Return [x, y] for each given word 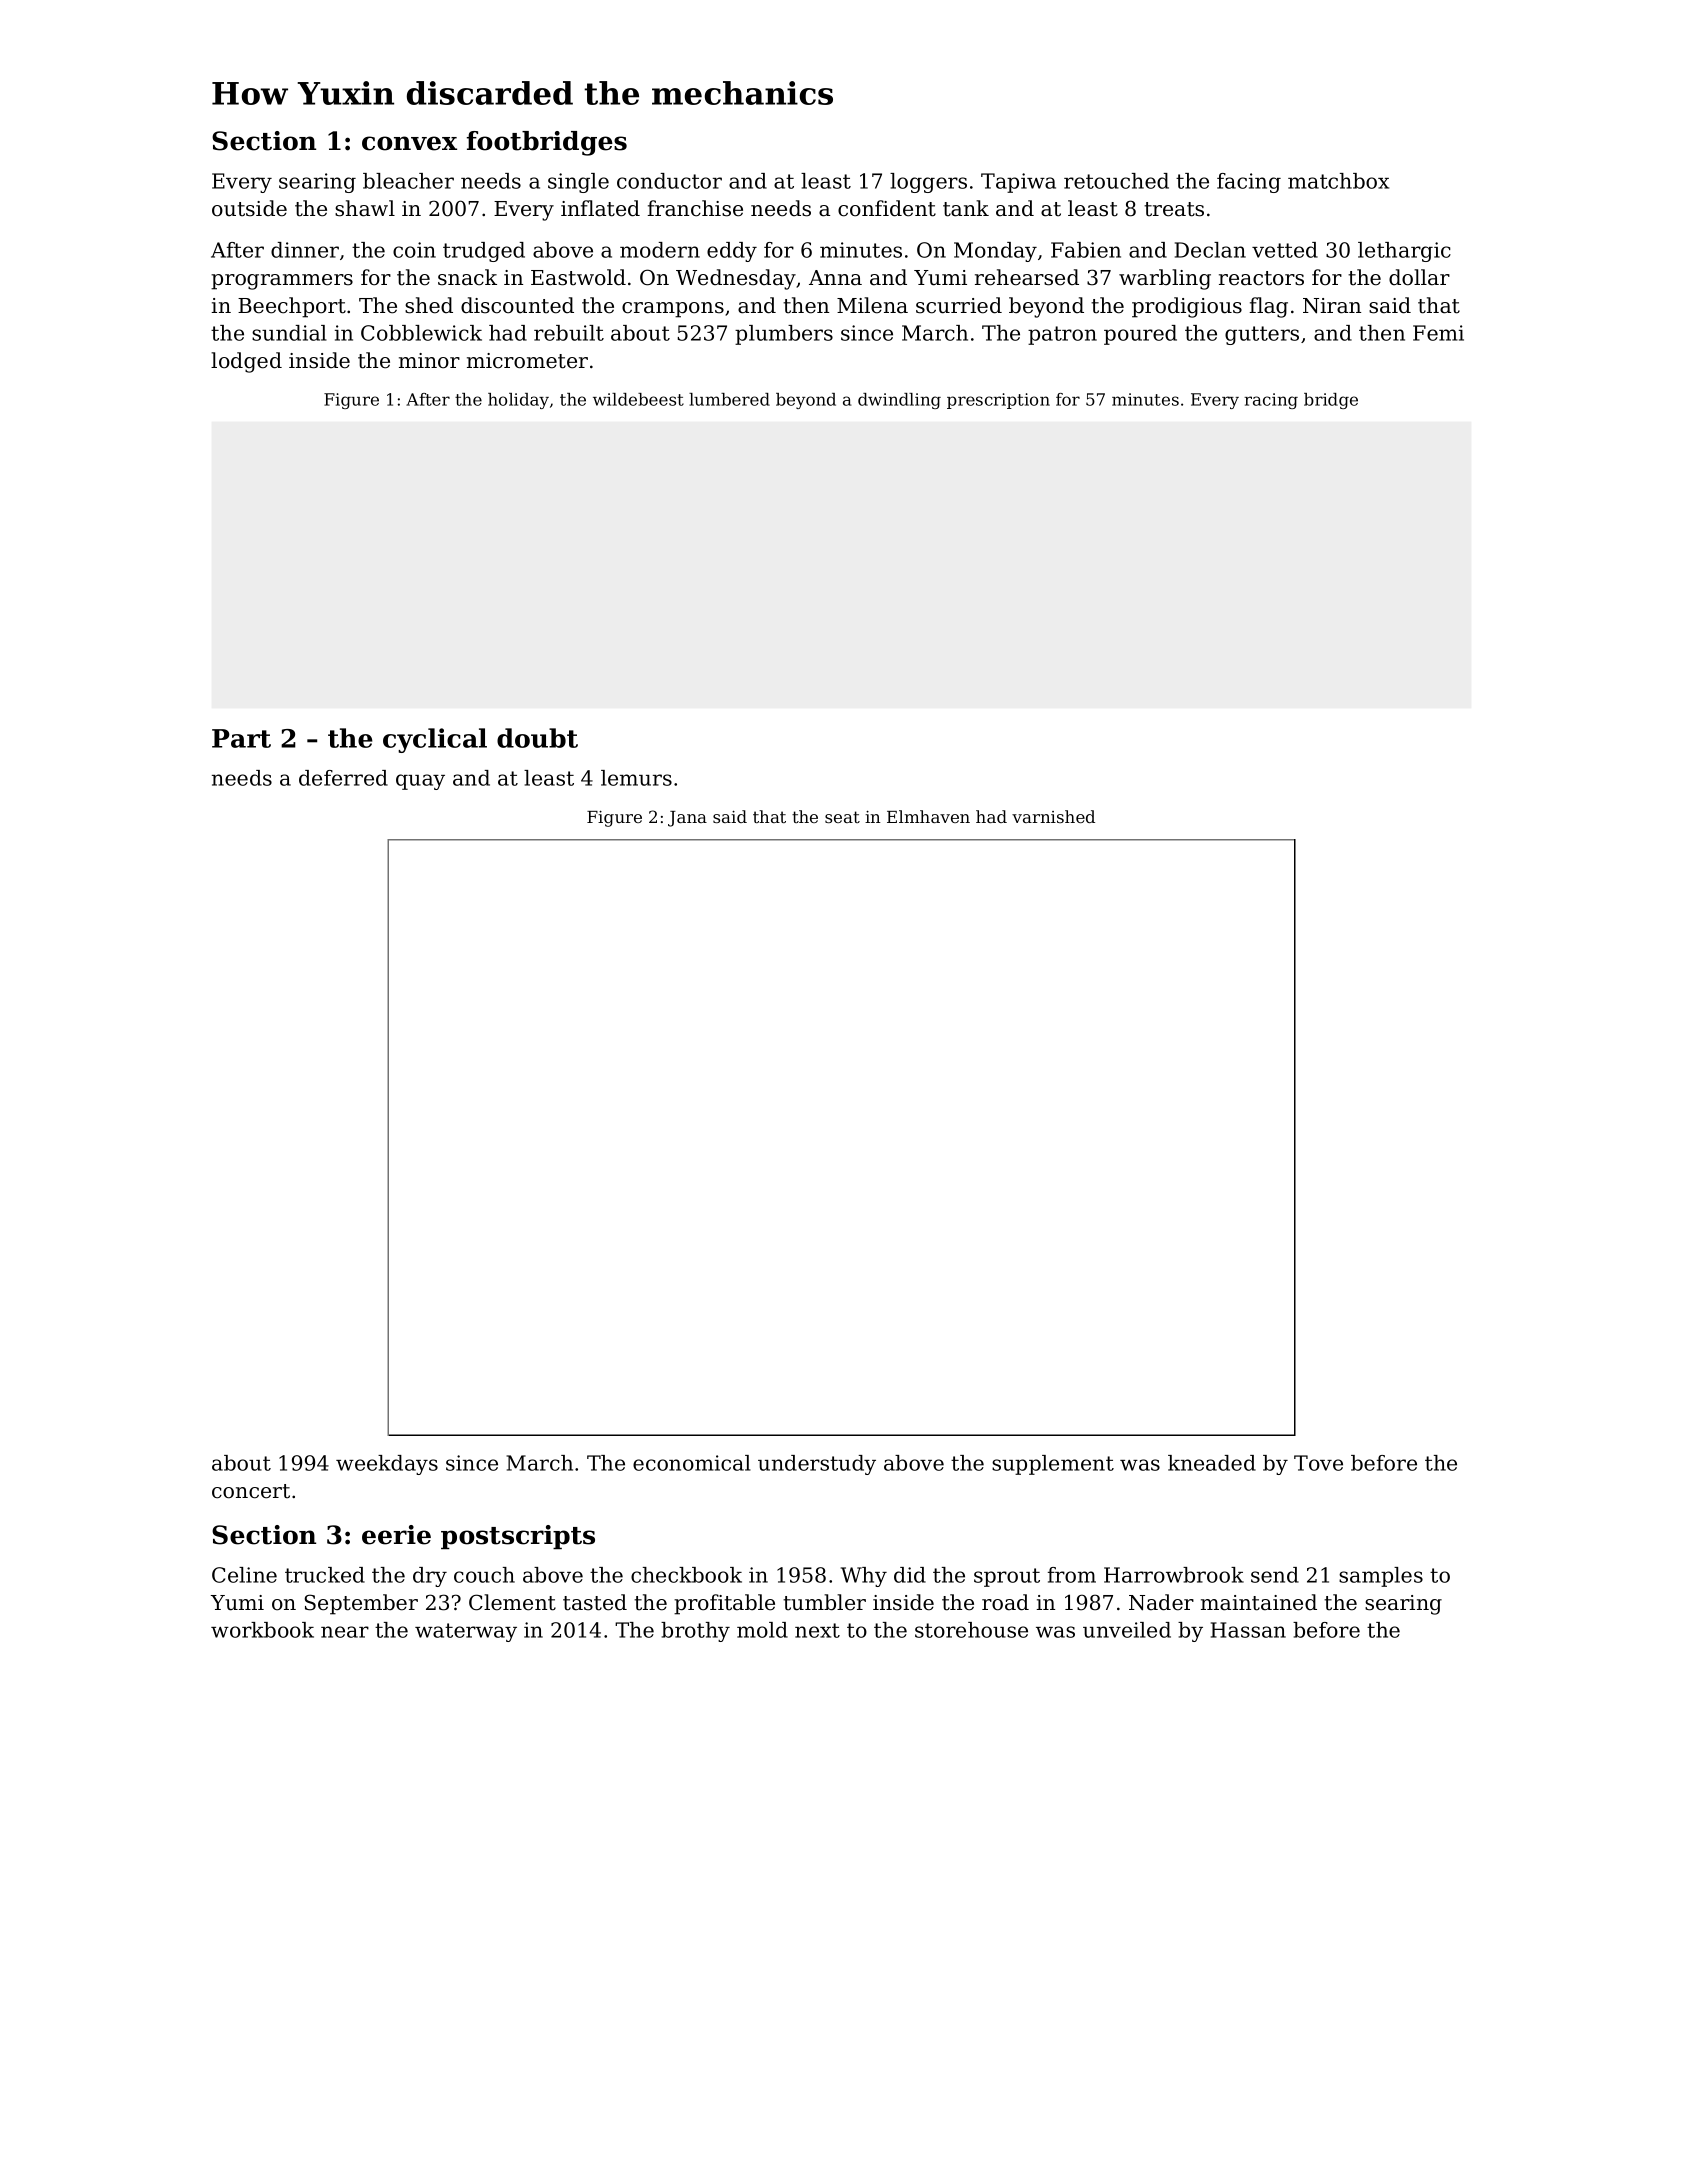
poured [1140, 335]
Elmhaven [928, 816]
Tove [1318, 1463]
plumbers [784, 335]
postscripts [518, 1537]
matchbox [1338, 181]
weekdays [387, 1465]
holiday [518, 401]
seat [842, 817]
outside [249, 208]
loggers [928, 183]
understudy [817, 1465]
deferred [343, 778]
